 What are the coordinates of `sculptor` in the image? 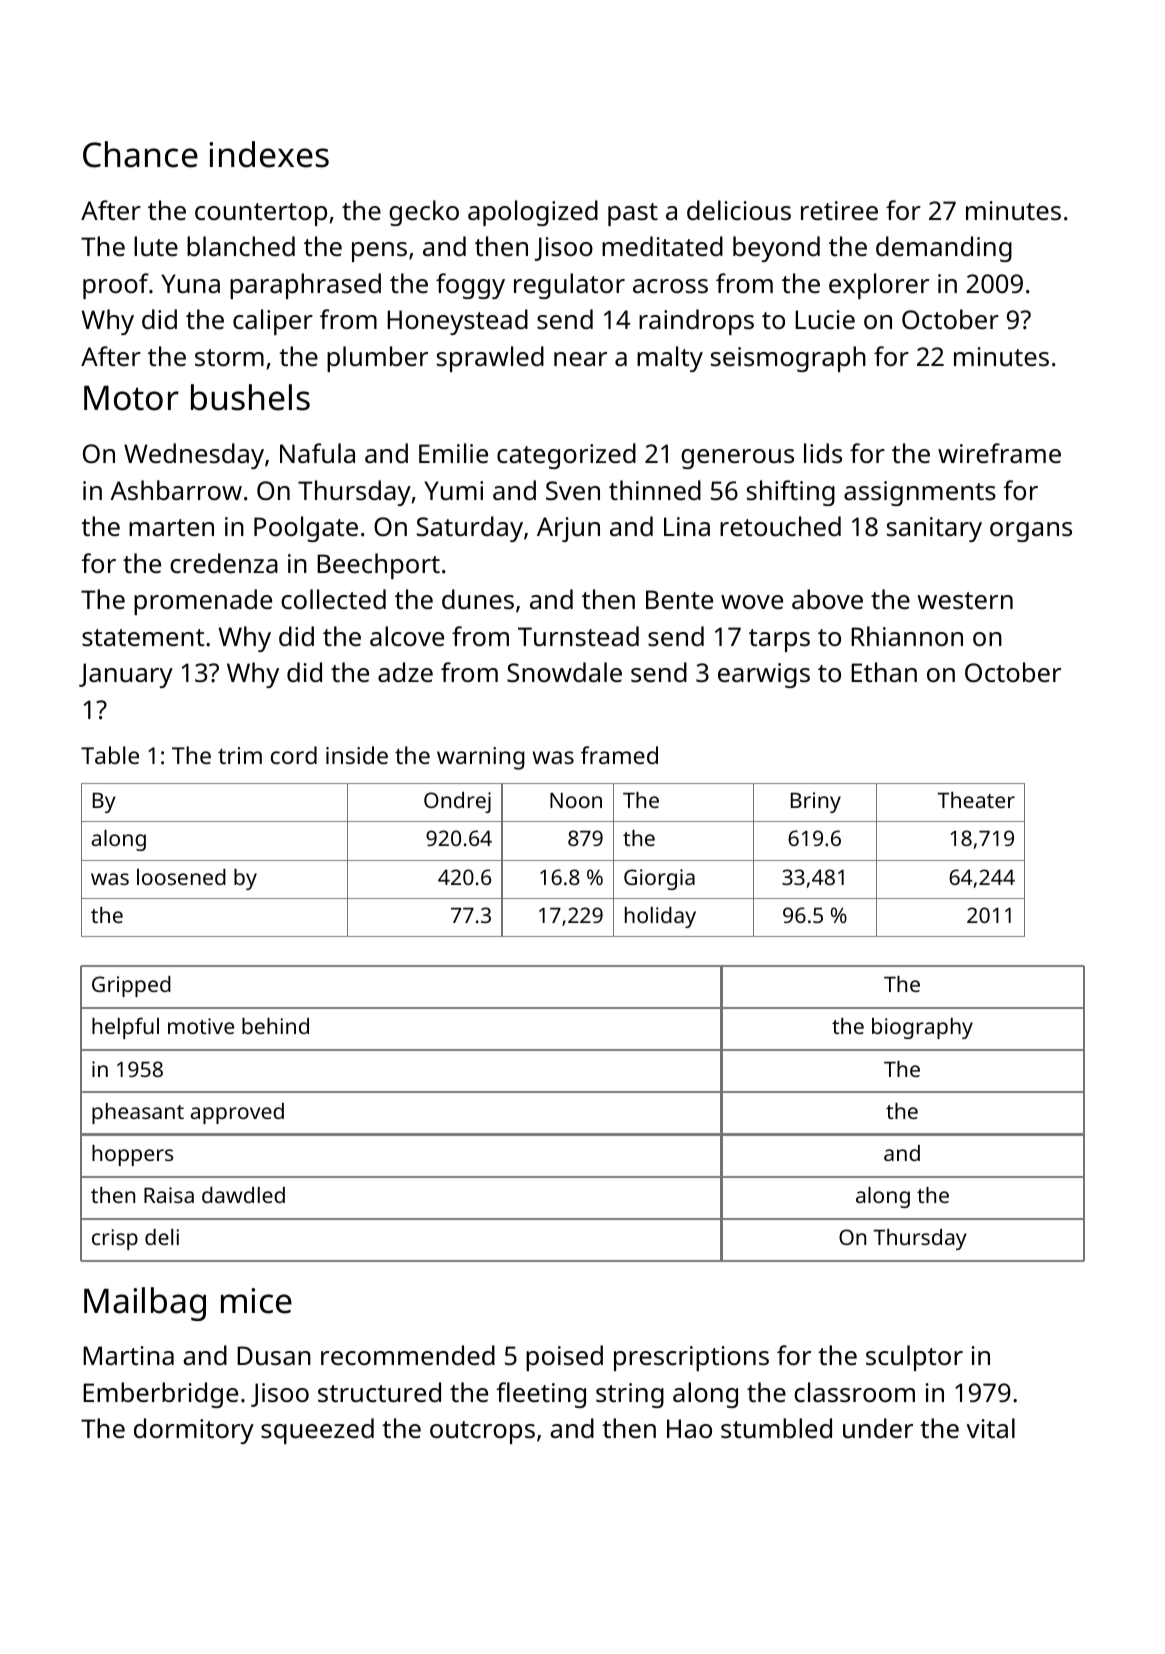 It's located at (914, 1358).
